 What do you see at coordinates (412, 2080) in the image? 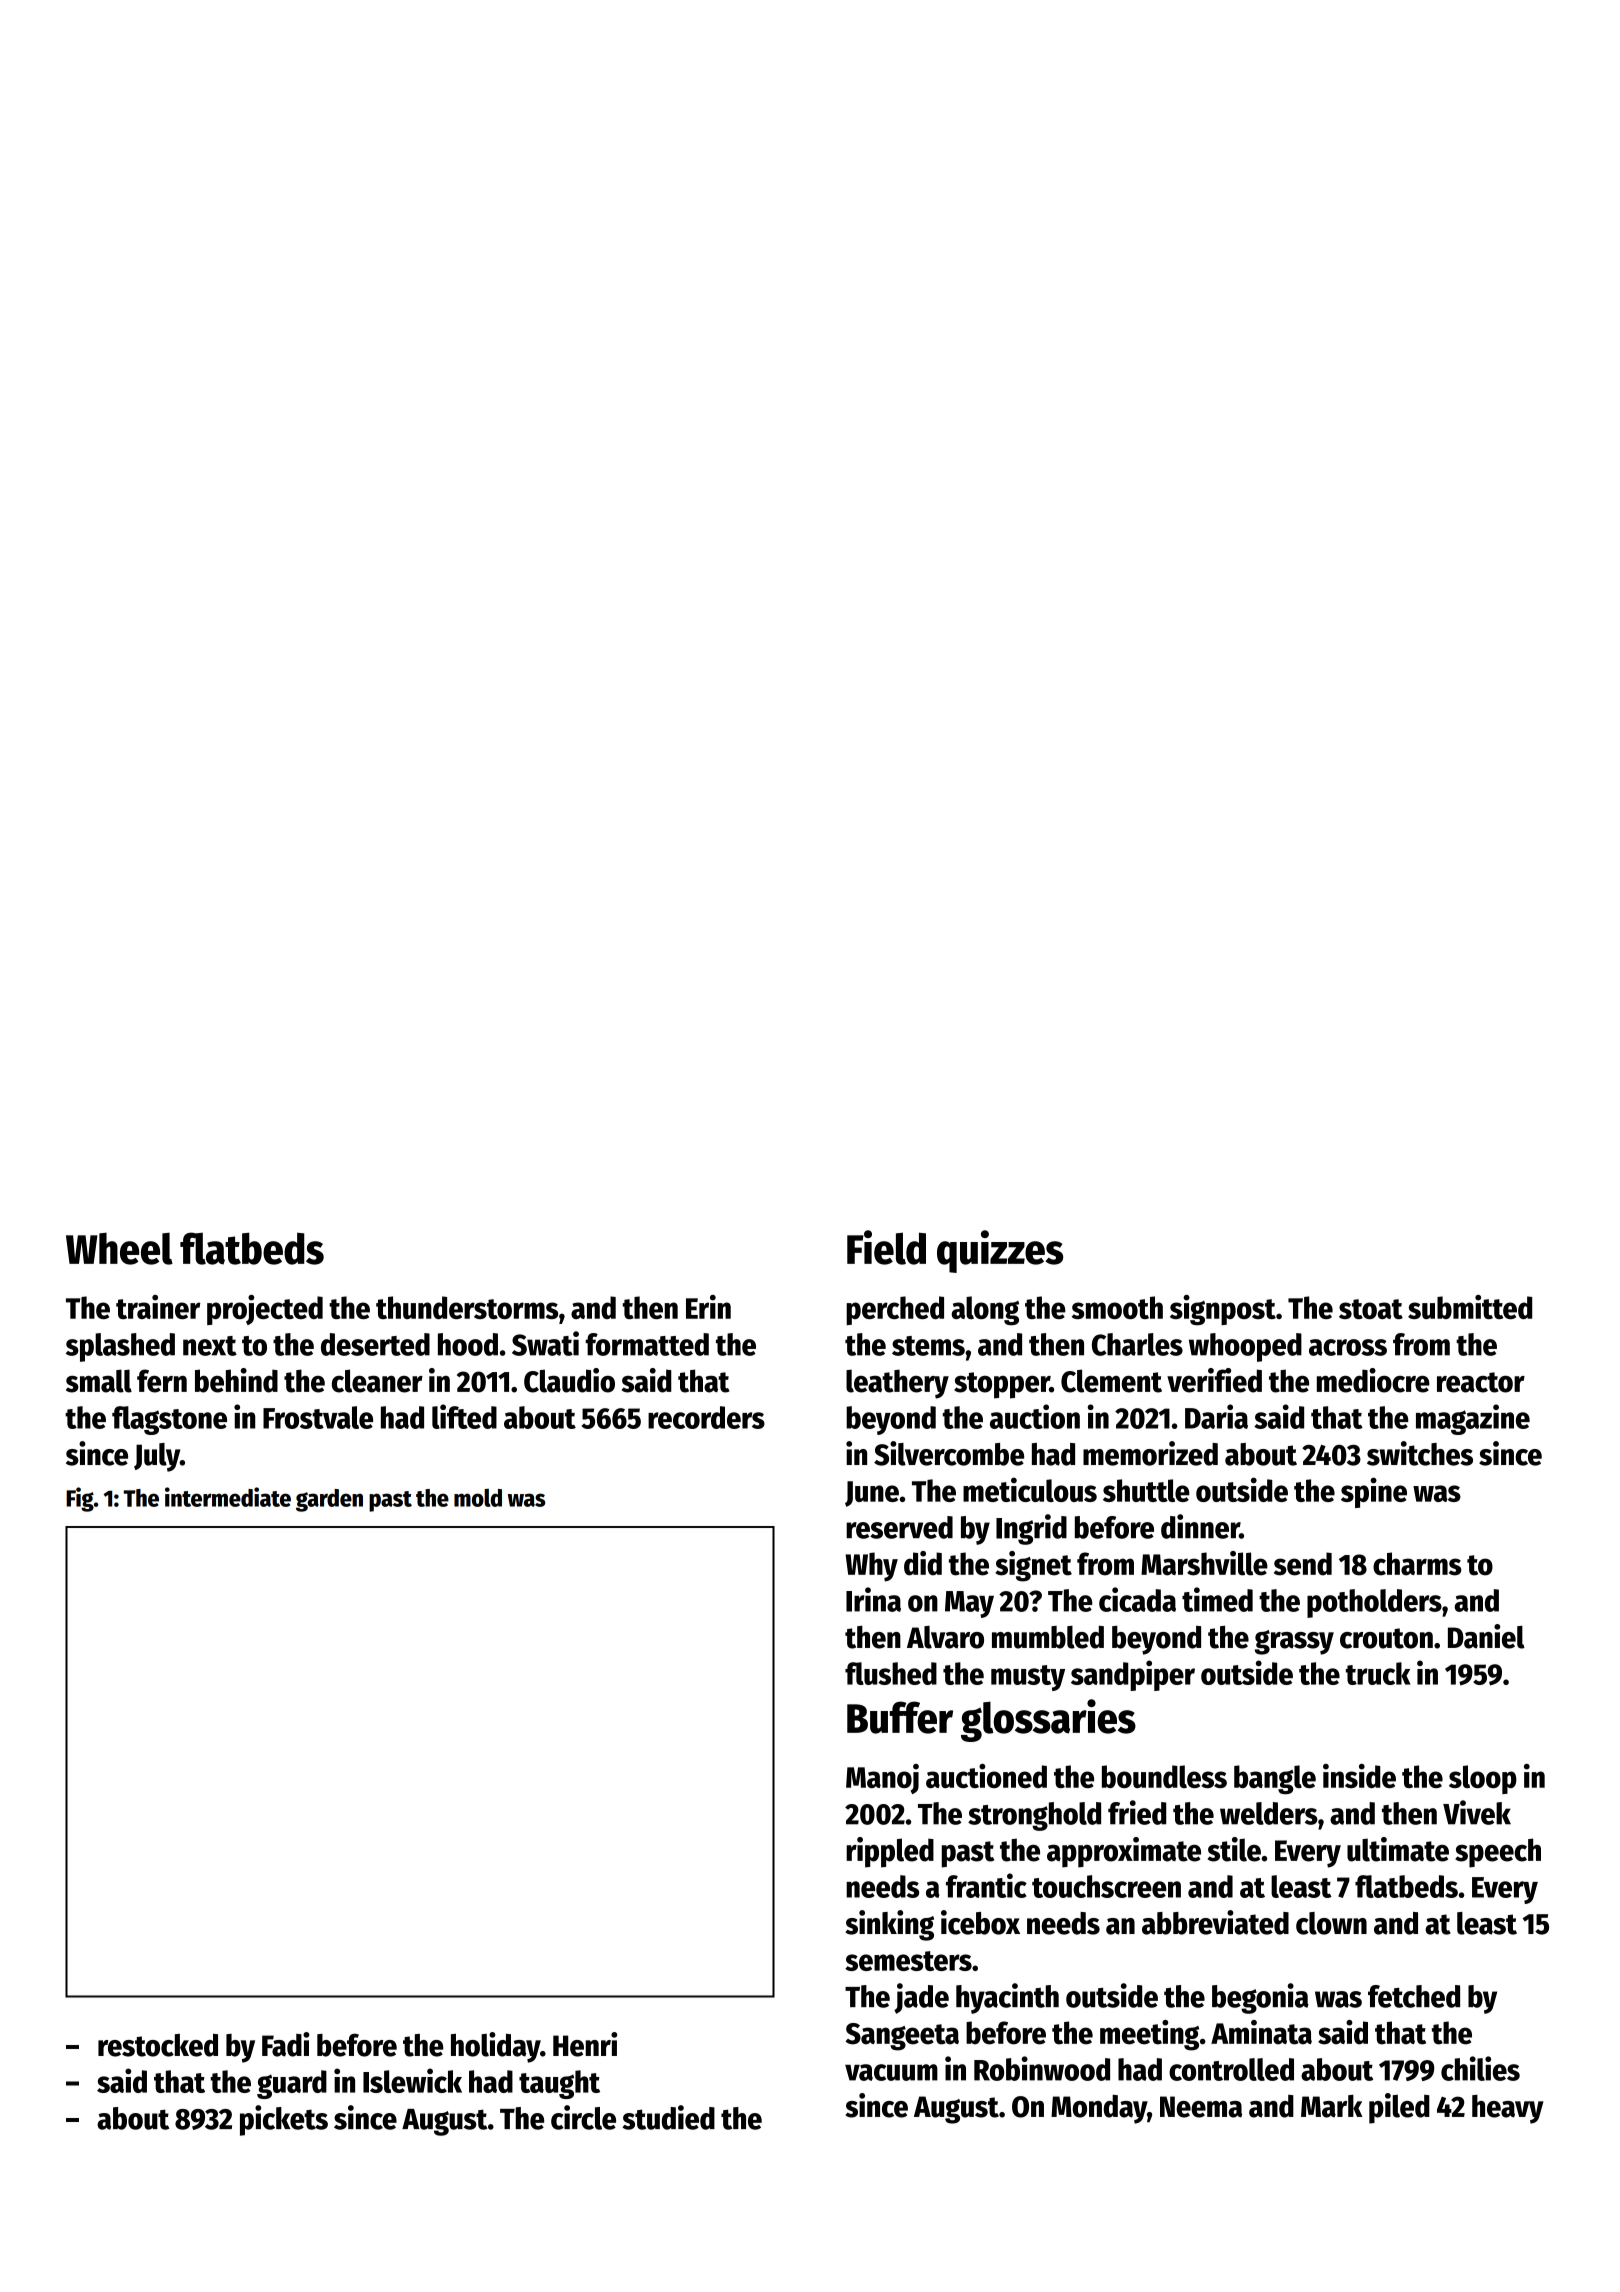
I see `Islewick` at bounding box center [412, 2080].
